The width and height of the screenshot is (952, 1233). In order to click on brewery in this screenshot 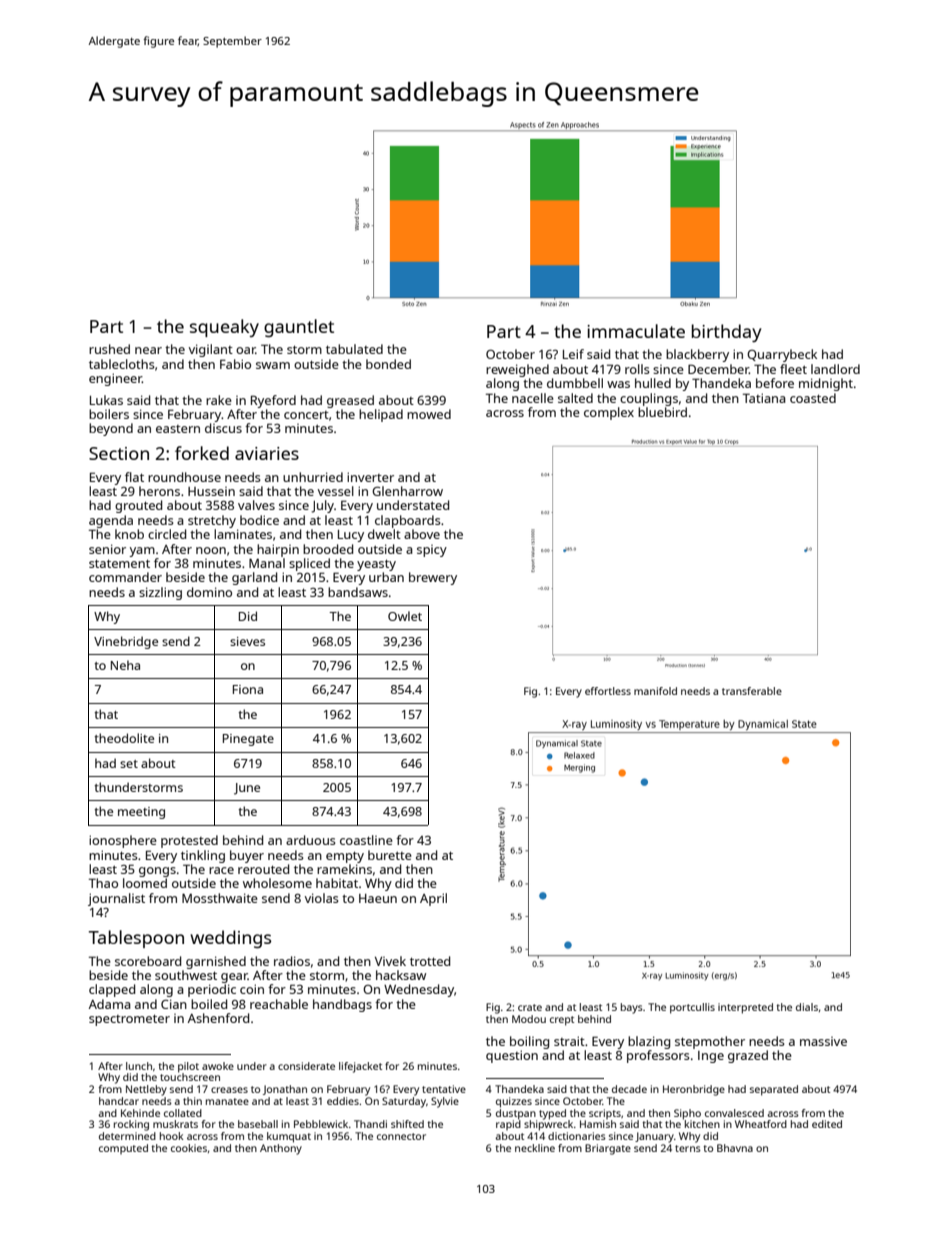, I will do `click(433, 578)`.
